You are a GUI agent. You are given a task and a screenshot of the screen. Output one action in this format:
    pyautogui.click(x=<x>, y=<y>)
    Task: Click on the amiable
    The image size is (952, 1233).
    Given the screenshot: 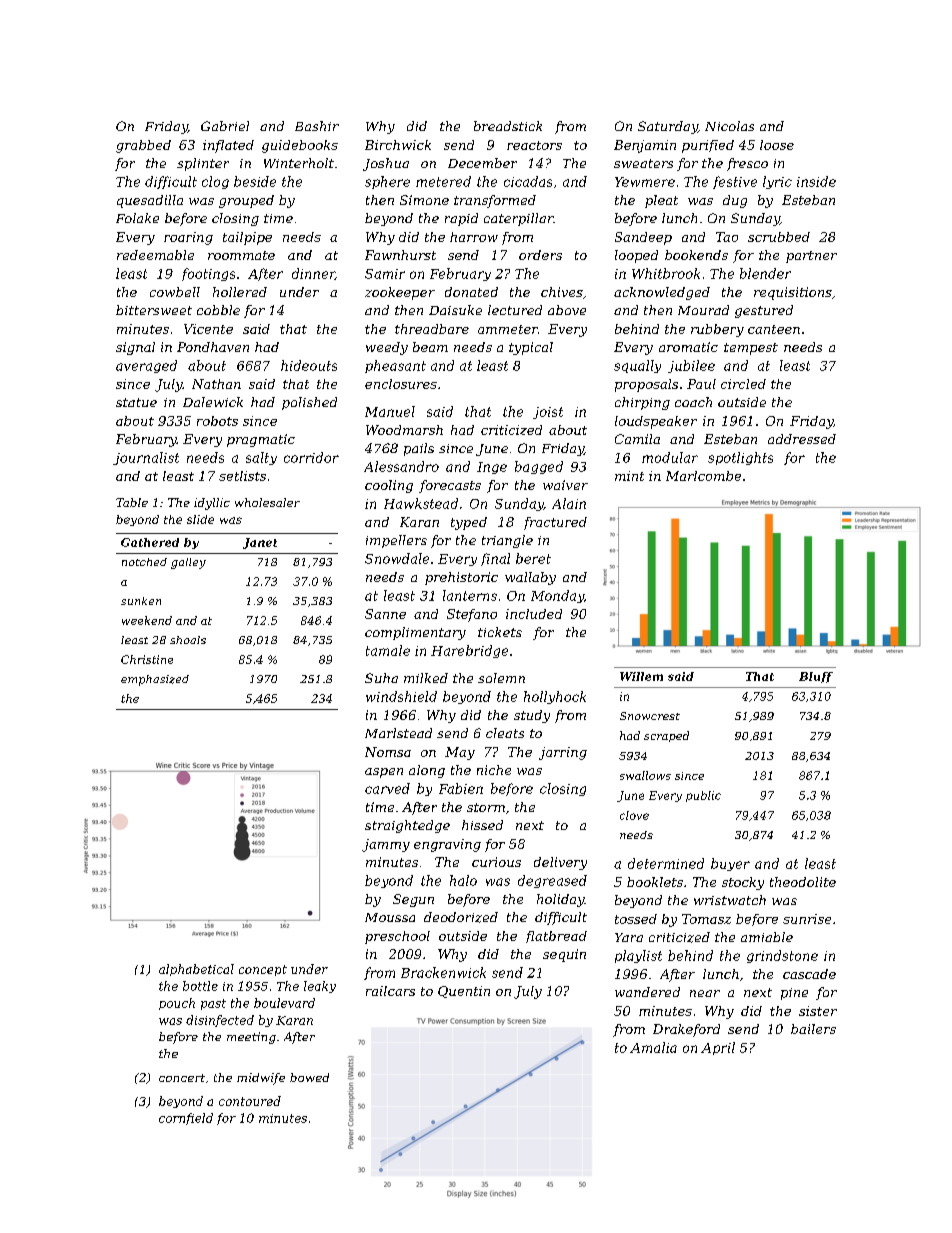 What is the action you would take?
    pyautogui.click(x=767, y=937)
